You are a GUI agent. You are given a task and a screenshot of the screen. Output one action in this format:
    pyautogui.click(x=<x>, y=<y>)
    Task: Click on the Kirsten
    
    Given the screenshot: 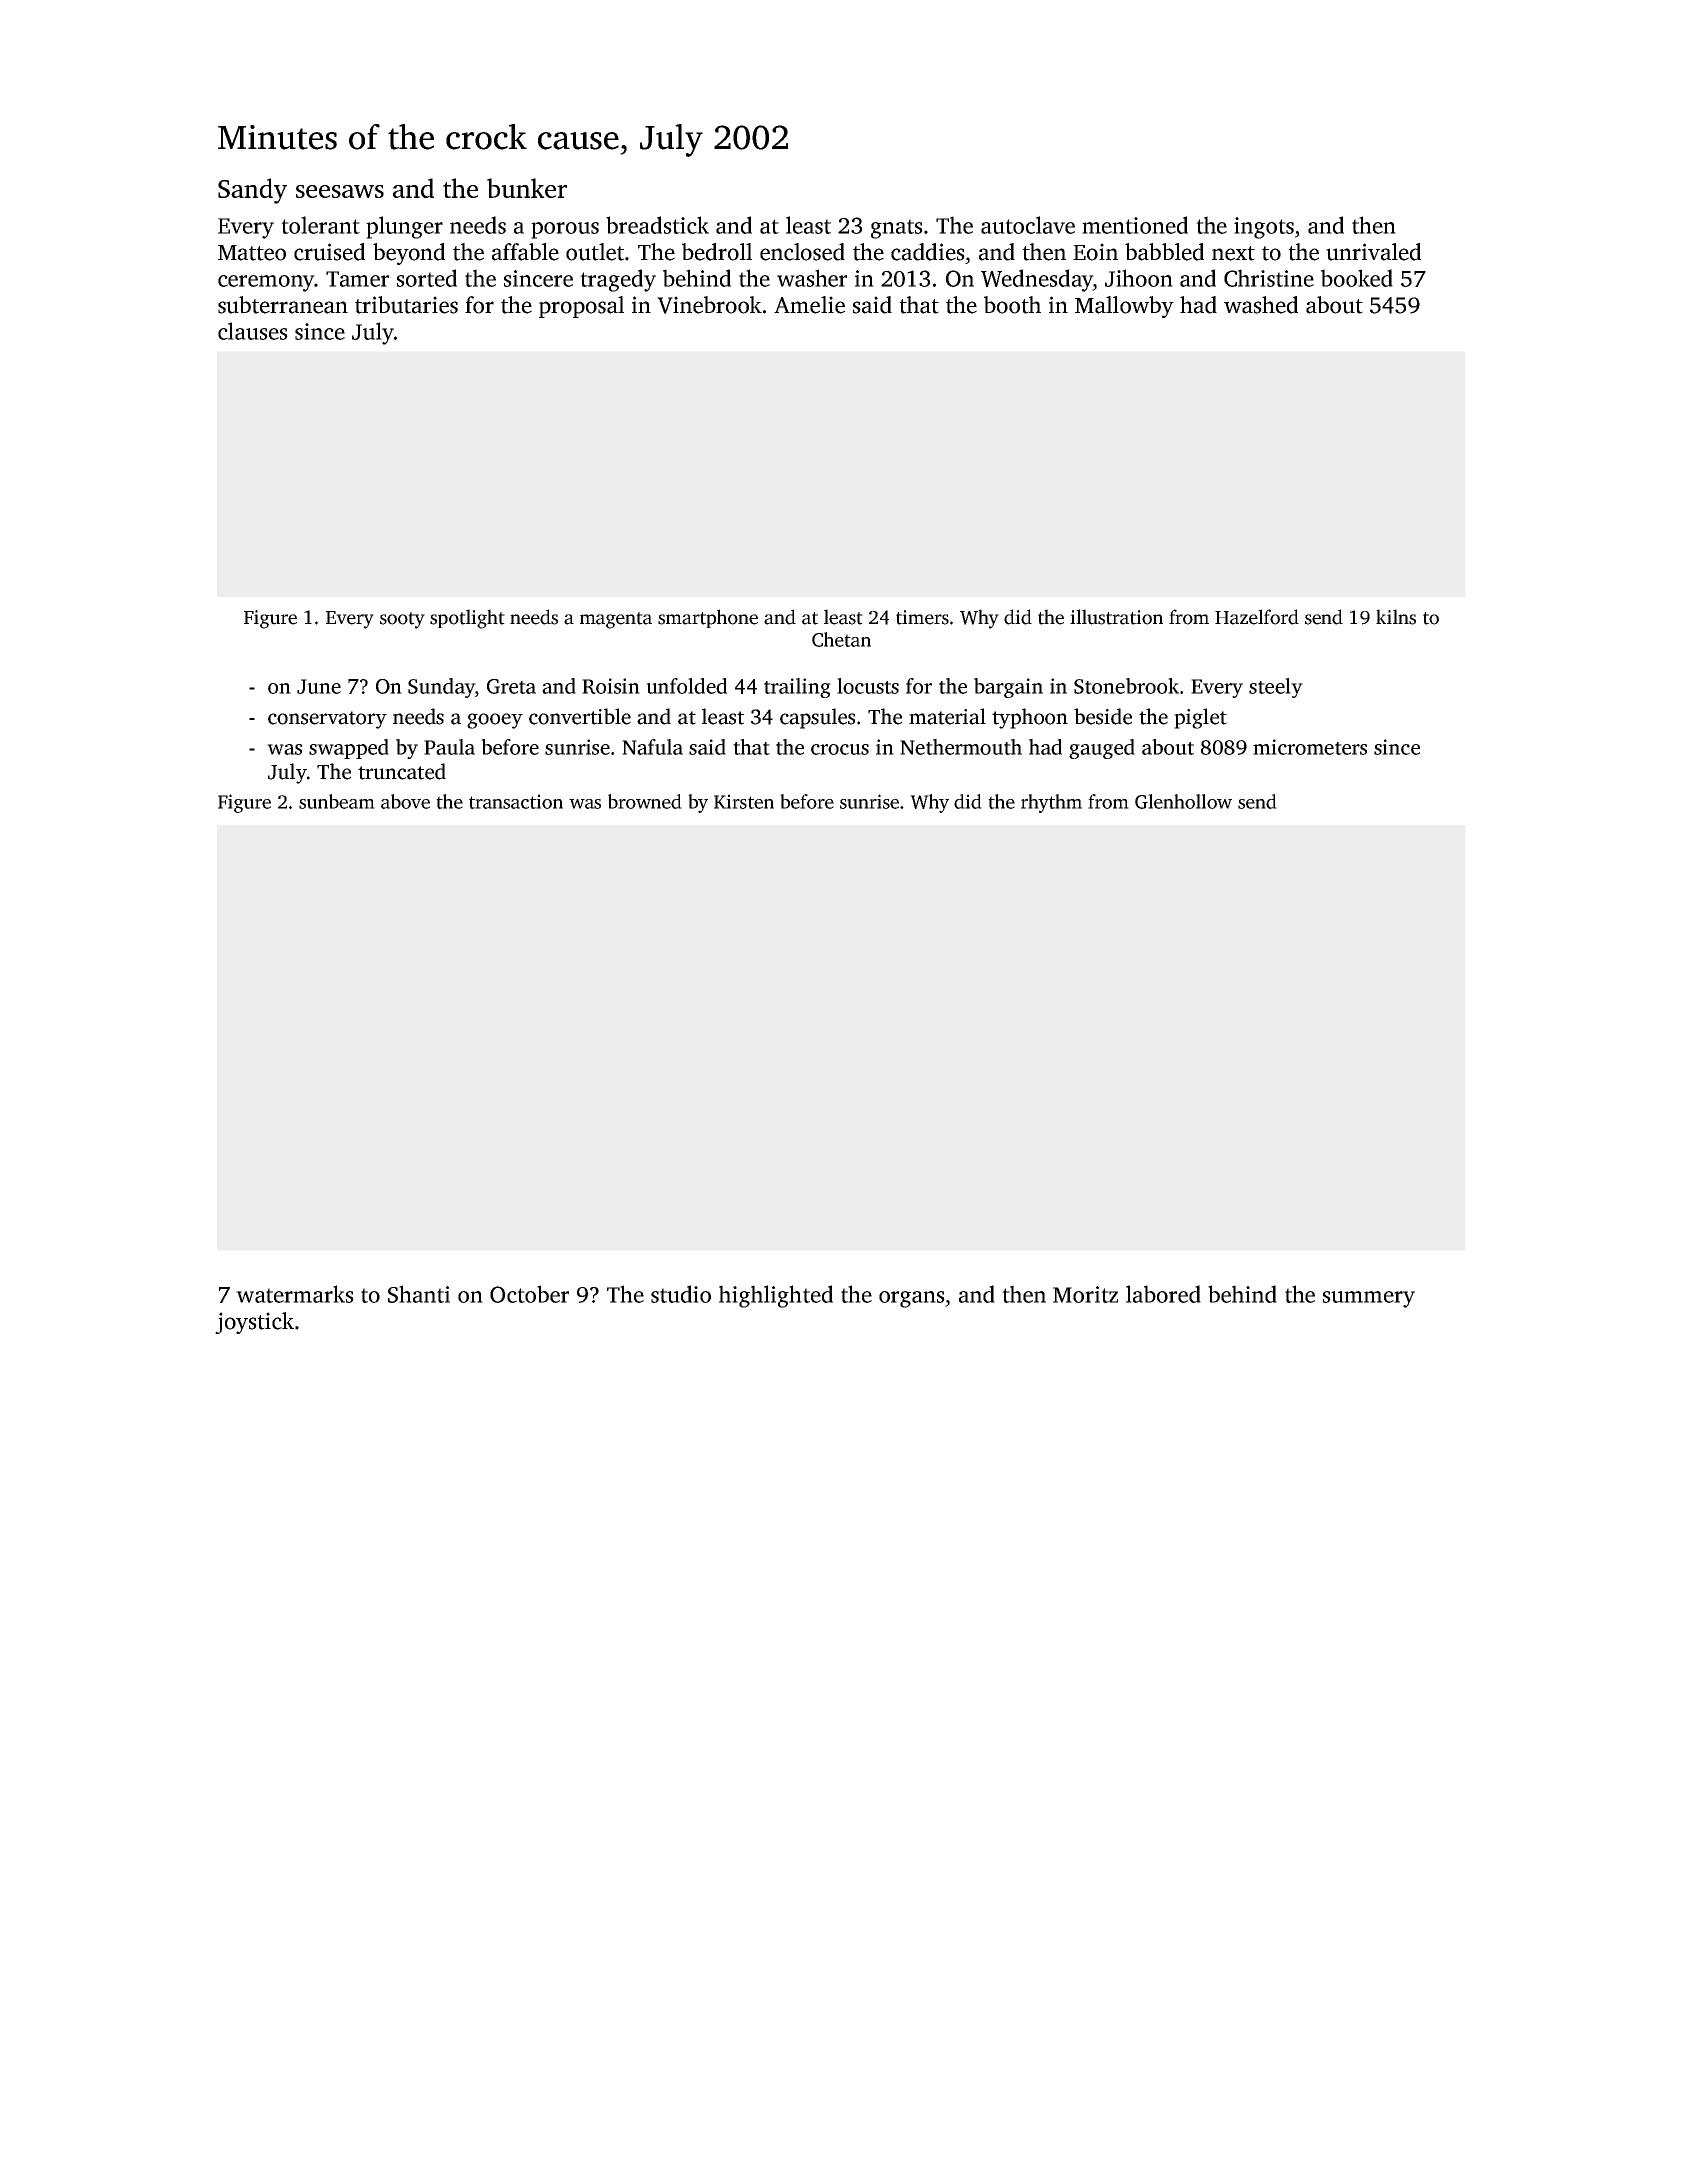 What is the action you would take?
    pyautogui.click(x=744, y=801)
